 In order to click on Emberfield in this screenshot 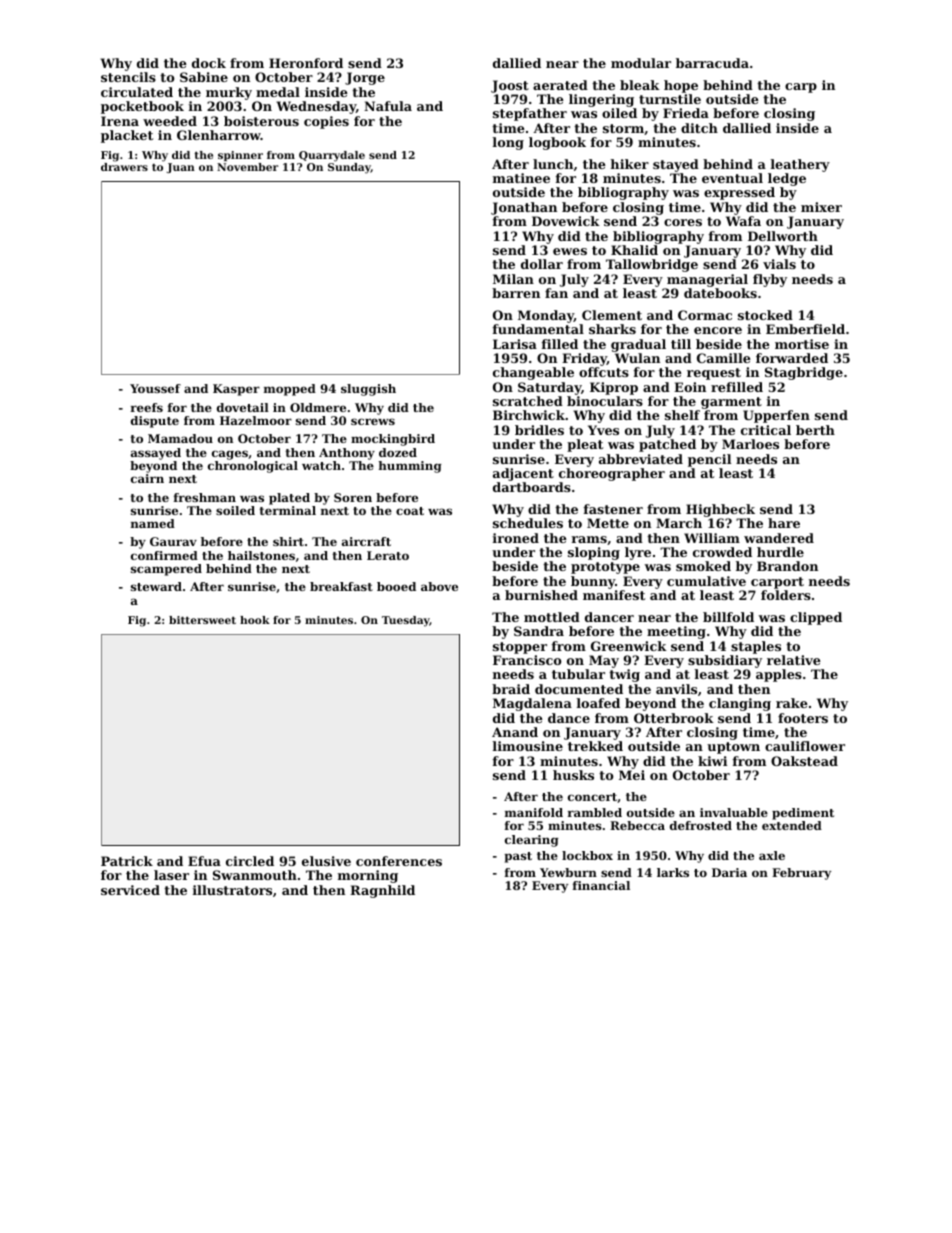, I will do `click(805, 329)`.
